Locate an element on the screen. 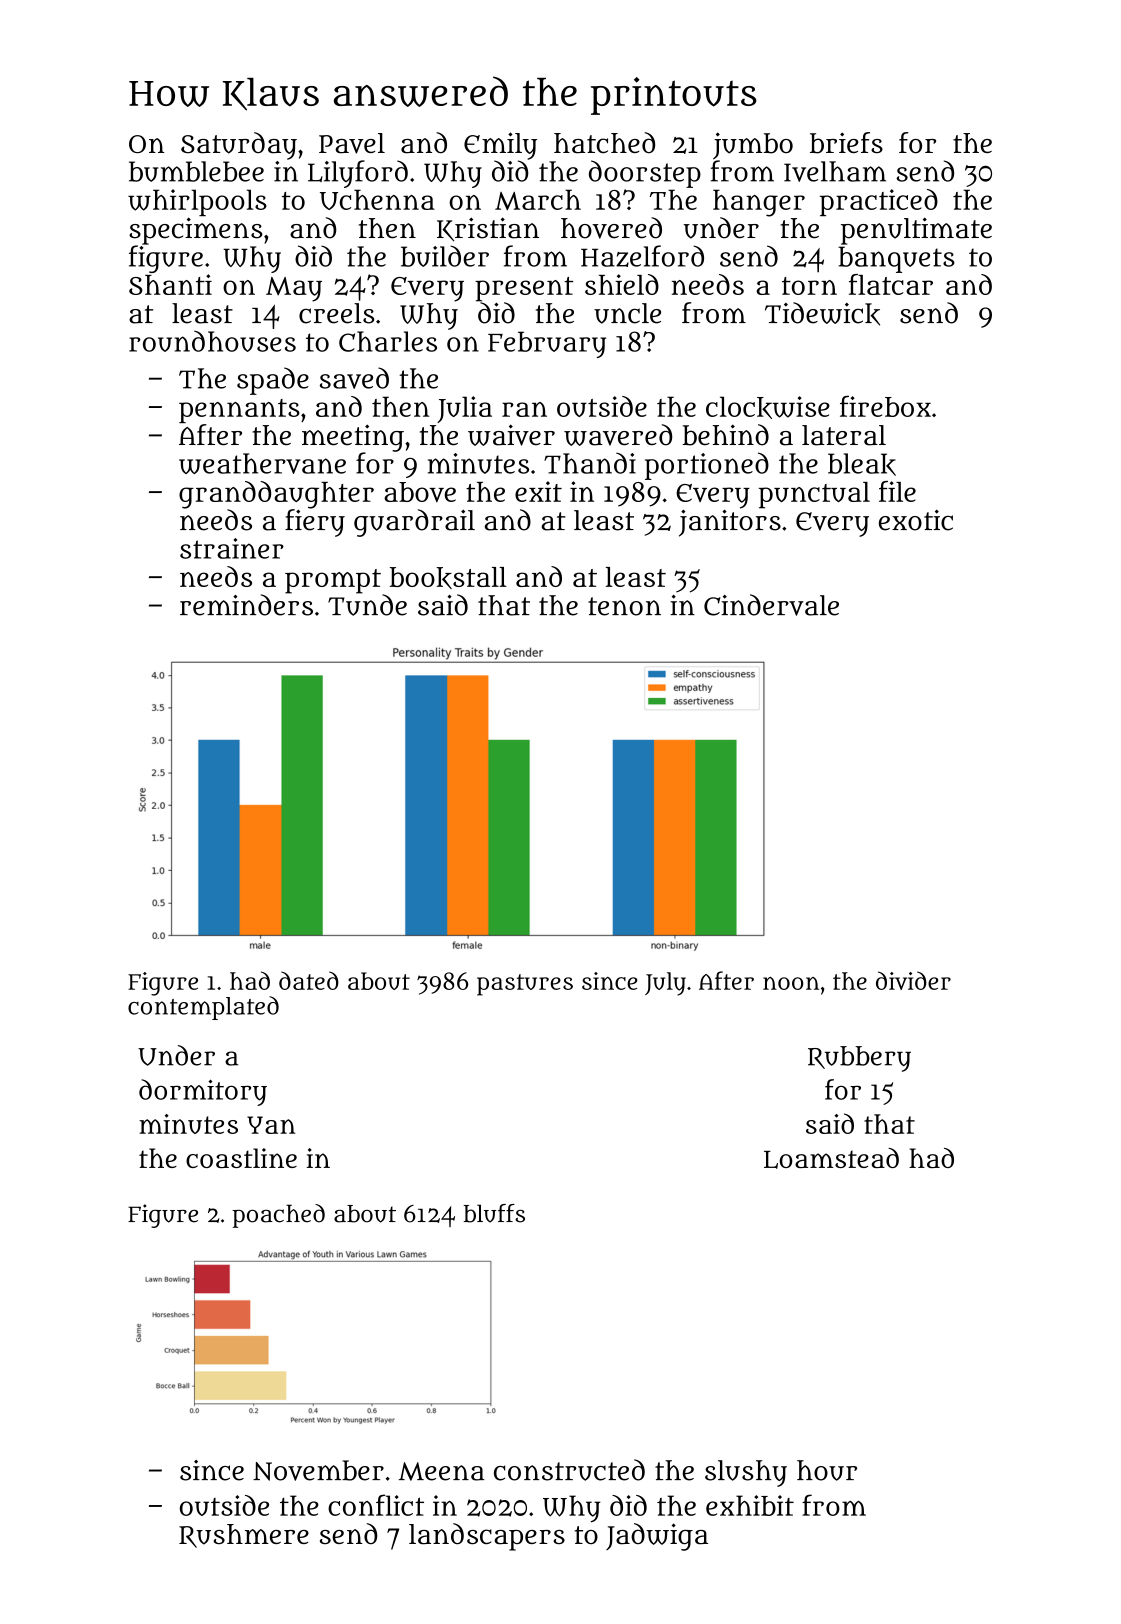  Rushmere is located at coordinates (244, 1536).
